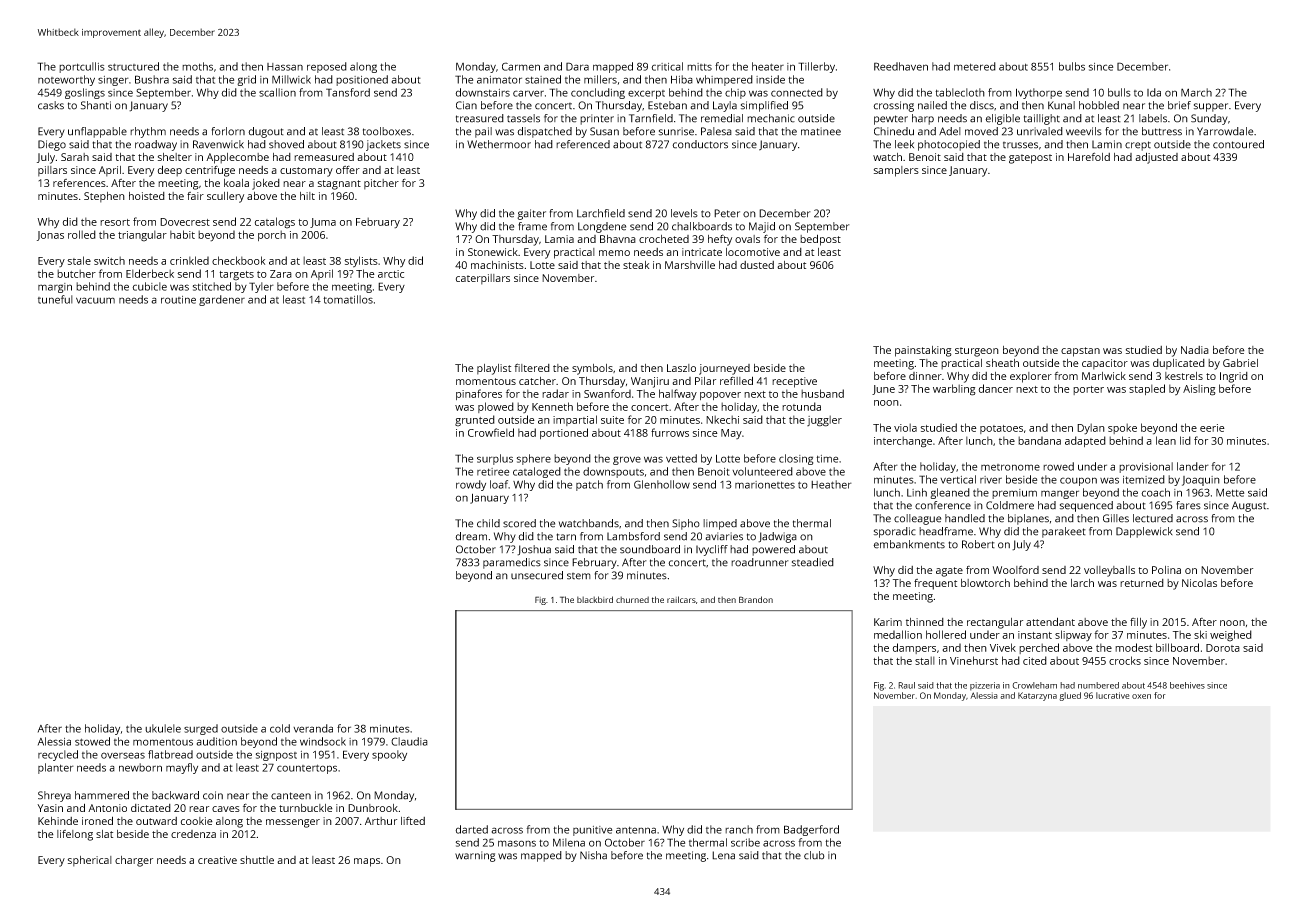 Image resolution: width=1308 pixels, height=924 pixels. Describe the element at coordinates (90, 861) in the document. I see `spherical` at that location.
